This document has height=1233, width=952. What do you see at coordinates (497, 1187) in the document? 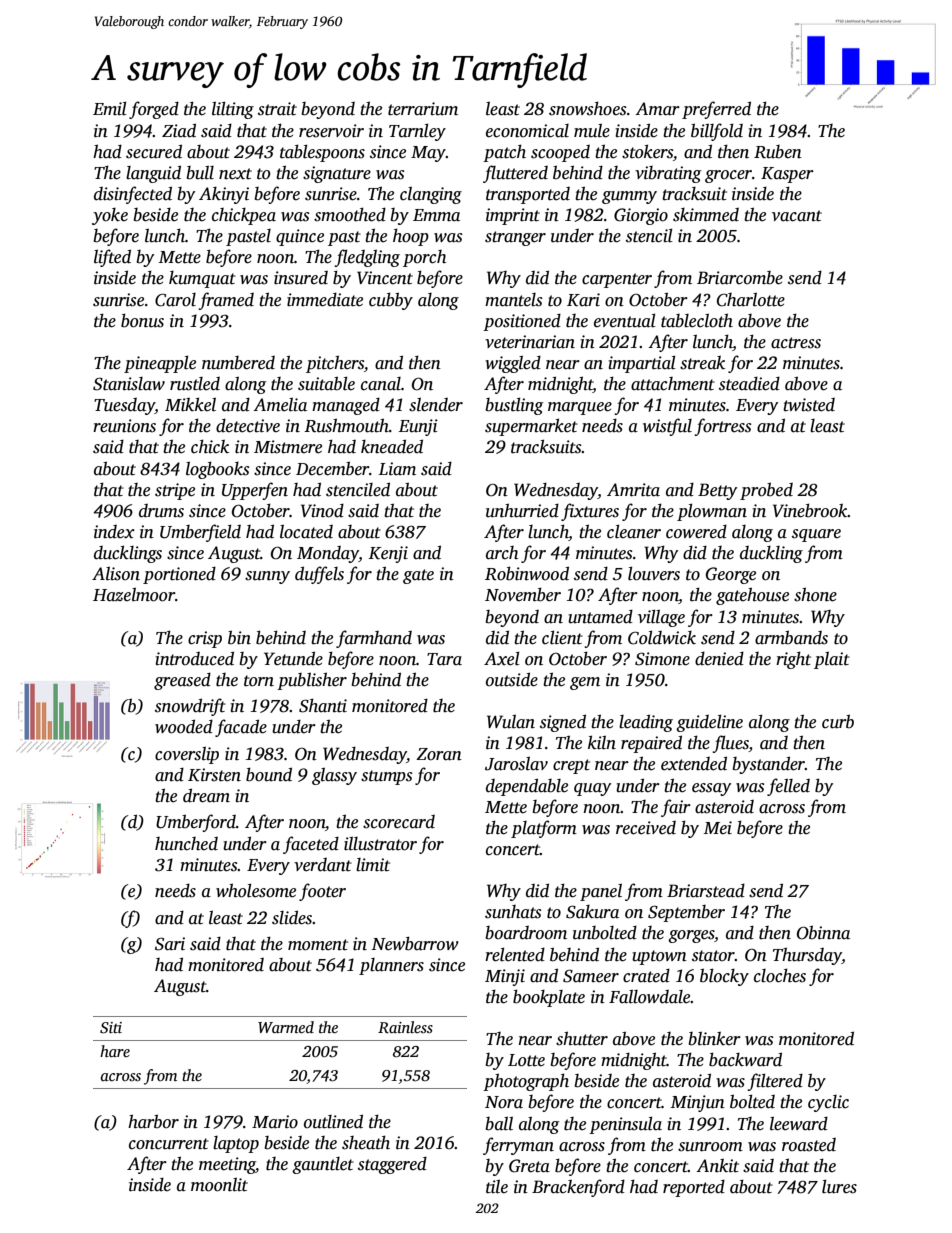
I see `tile` at bounding box center [497, 1187].
